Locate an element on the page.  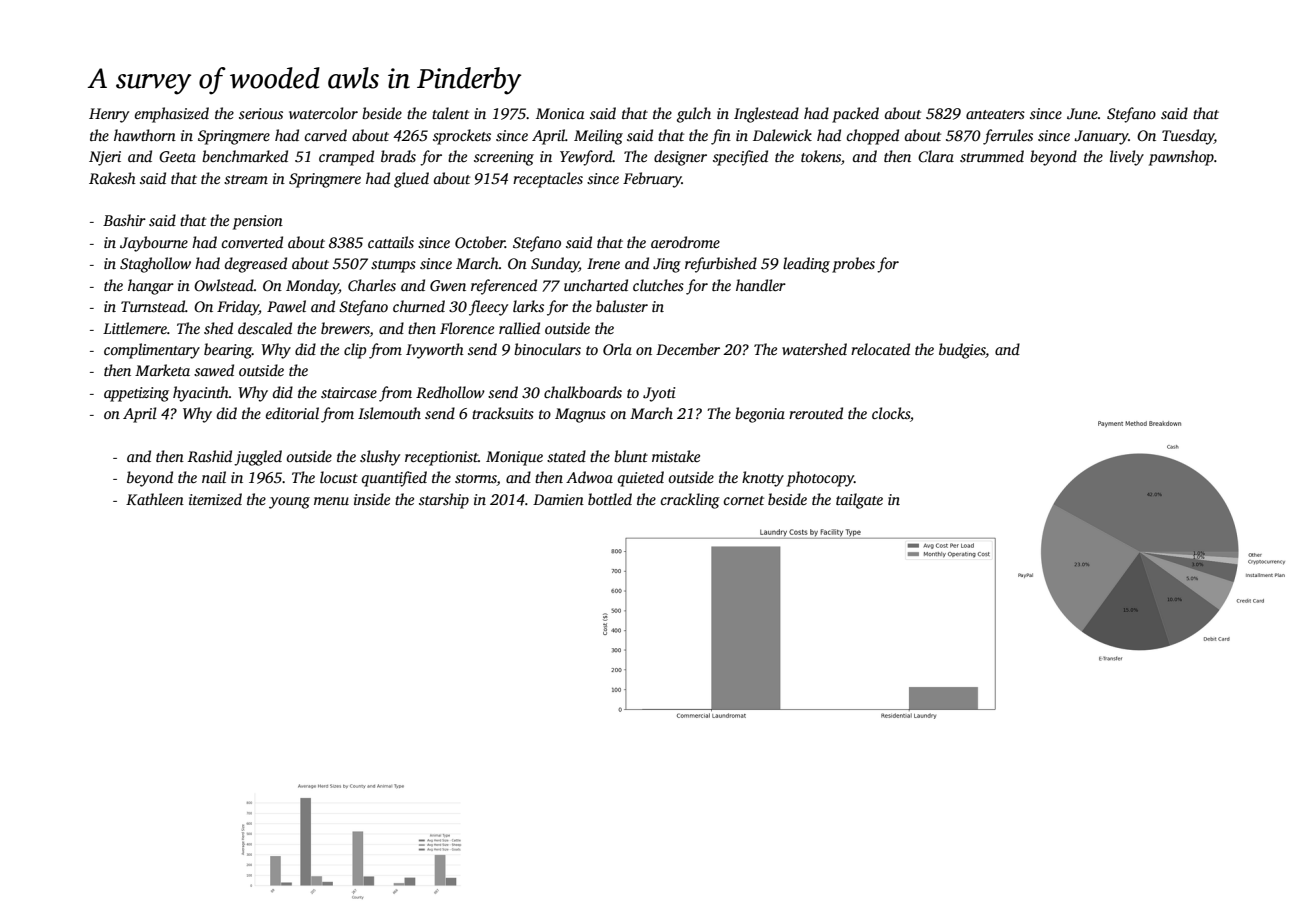
Monica is located at coordinates (560, 113).
